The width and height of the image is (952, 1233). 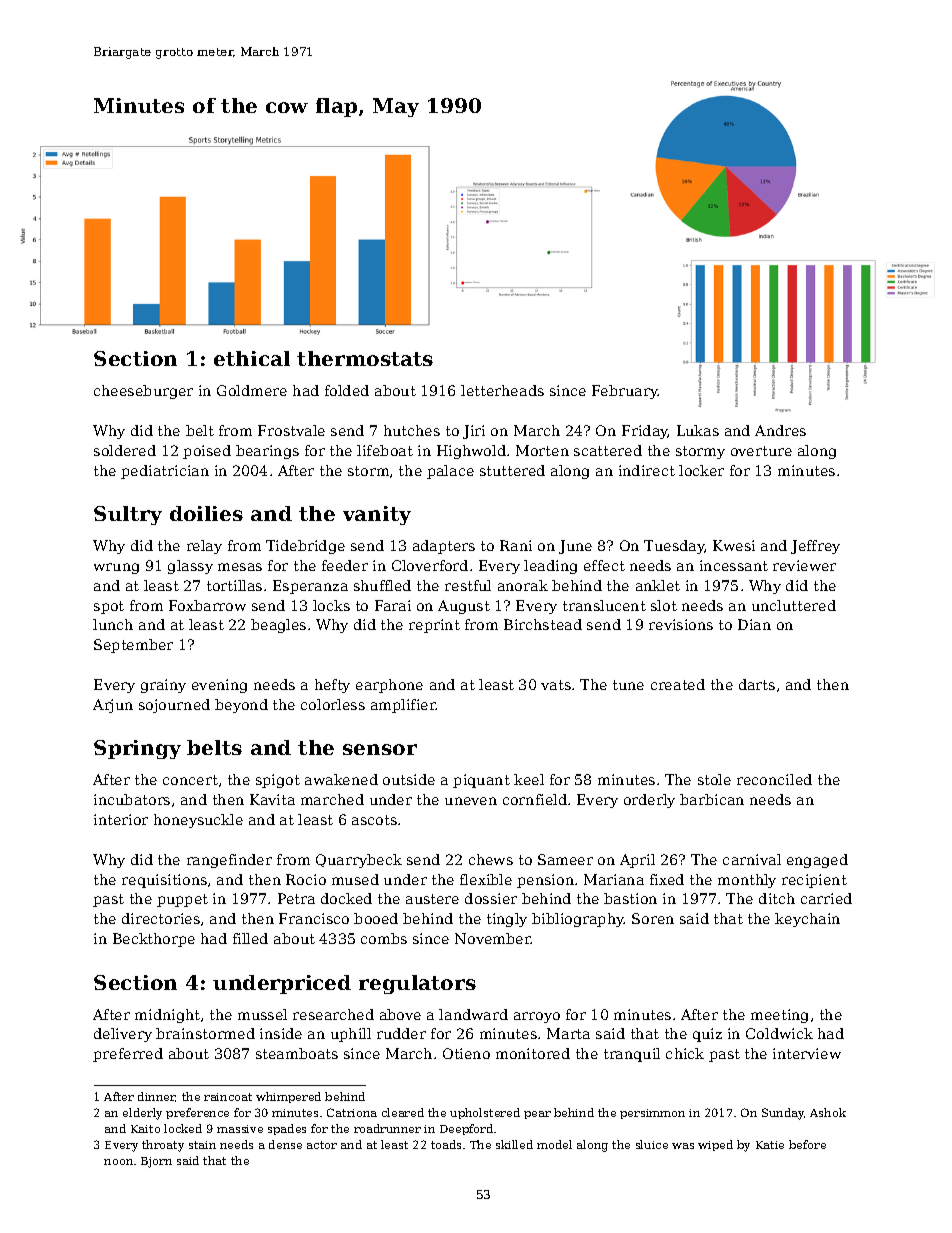 I want to click on midnight, so click(x=167, y=1016).
